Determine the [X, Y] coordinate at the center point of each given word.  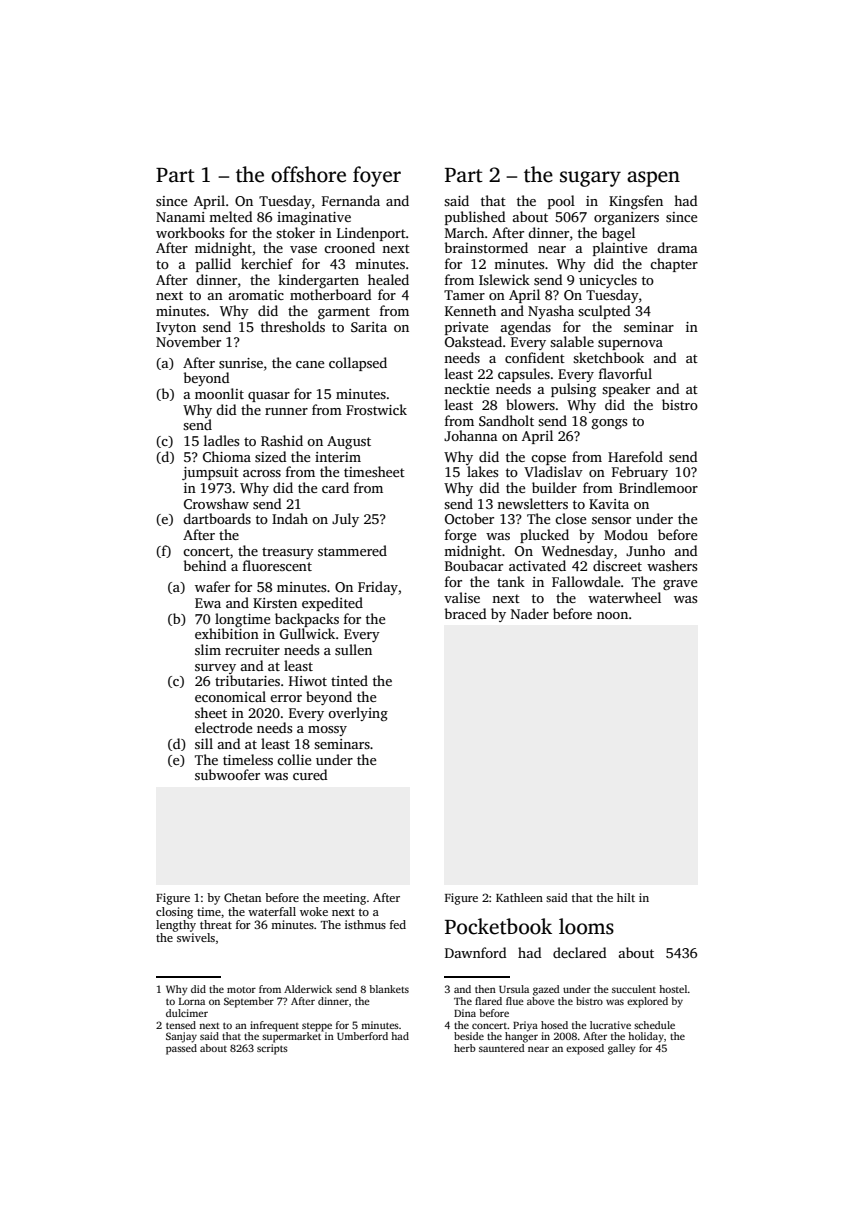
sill [204, 743]
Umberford [362, 1036]
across [262, 473]
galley [622, 1049]
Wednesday [578, 552]
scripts [272, 1049]
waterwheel [624, 597]
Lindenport [371, 234]
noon [612, 615]
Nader [530, 613]
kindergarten [318, 281]
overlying [358, 714]
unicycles [608, 281]
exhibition [227, 633]
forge [460, 536]
